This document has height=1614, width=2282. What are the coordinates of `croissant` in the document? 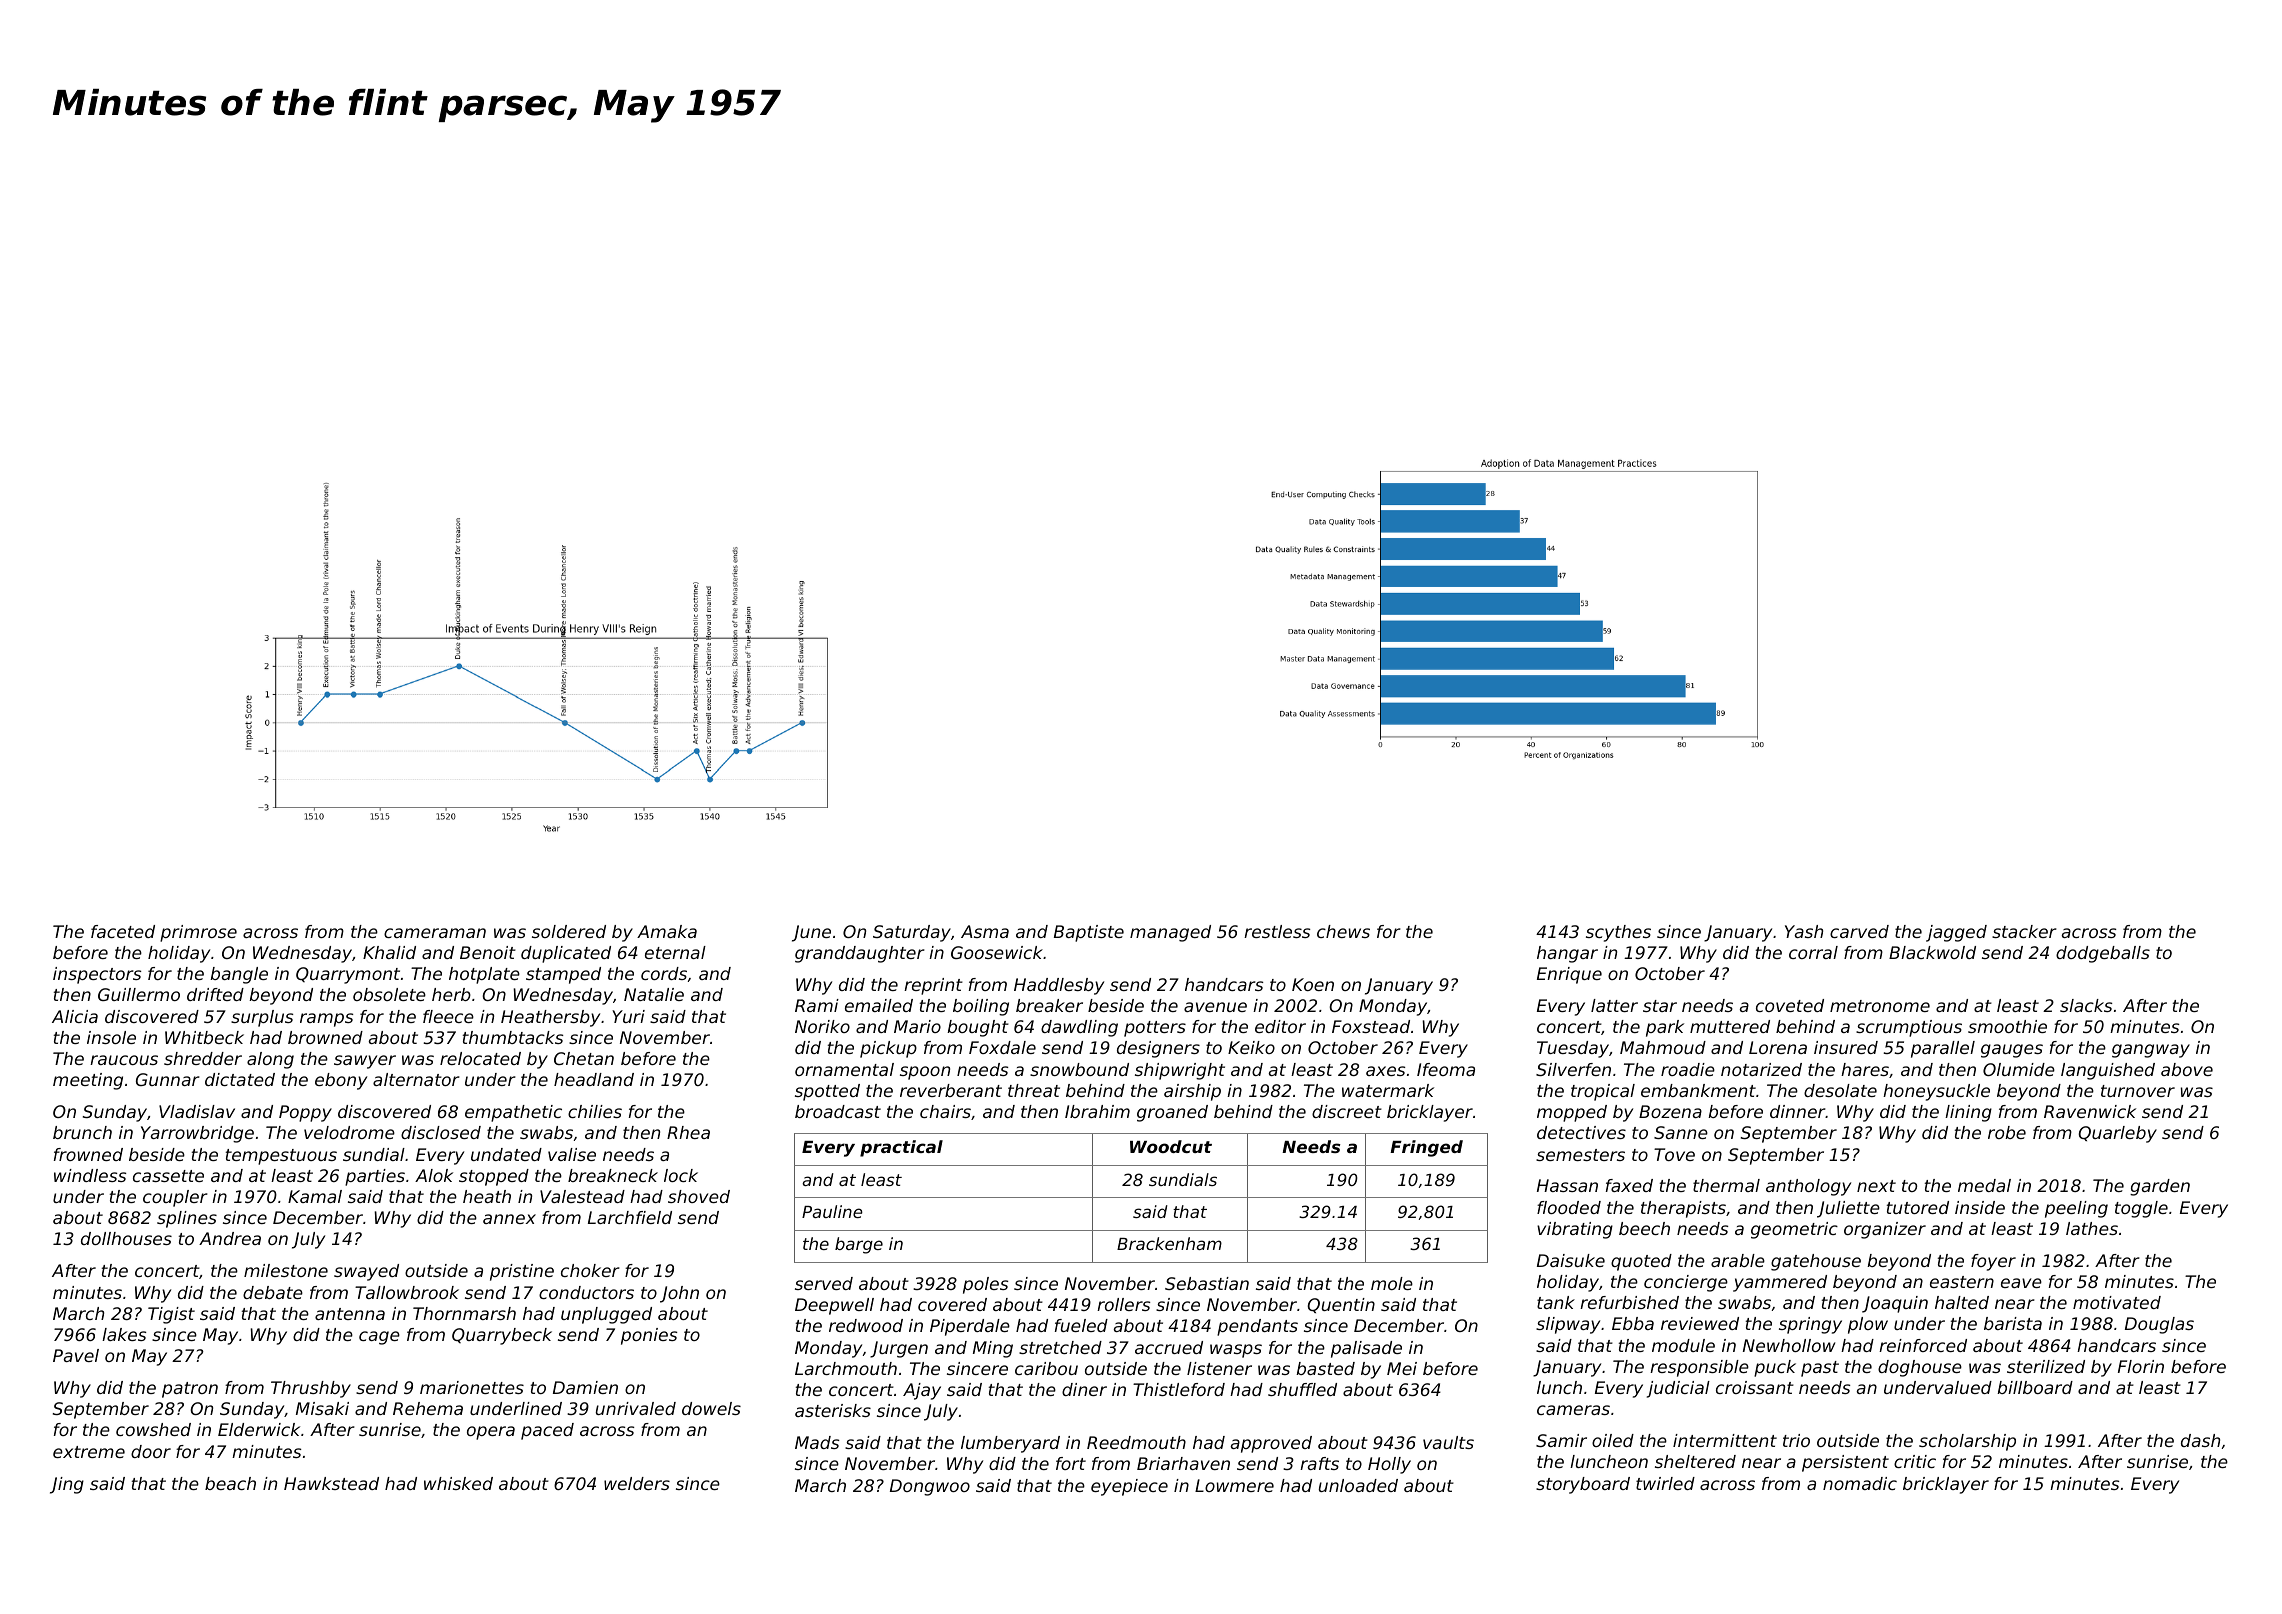 It's located at (1755, 1387).
